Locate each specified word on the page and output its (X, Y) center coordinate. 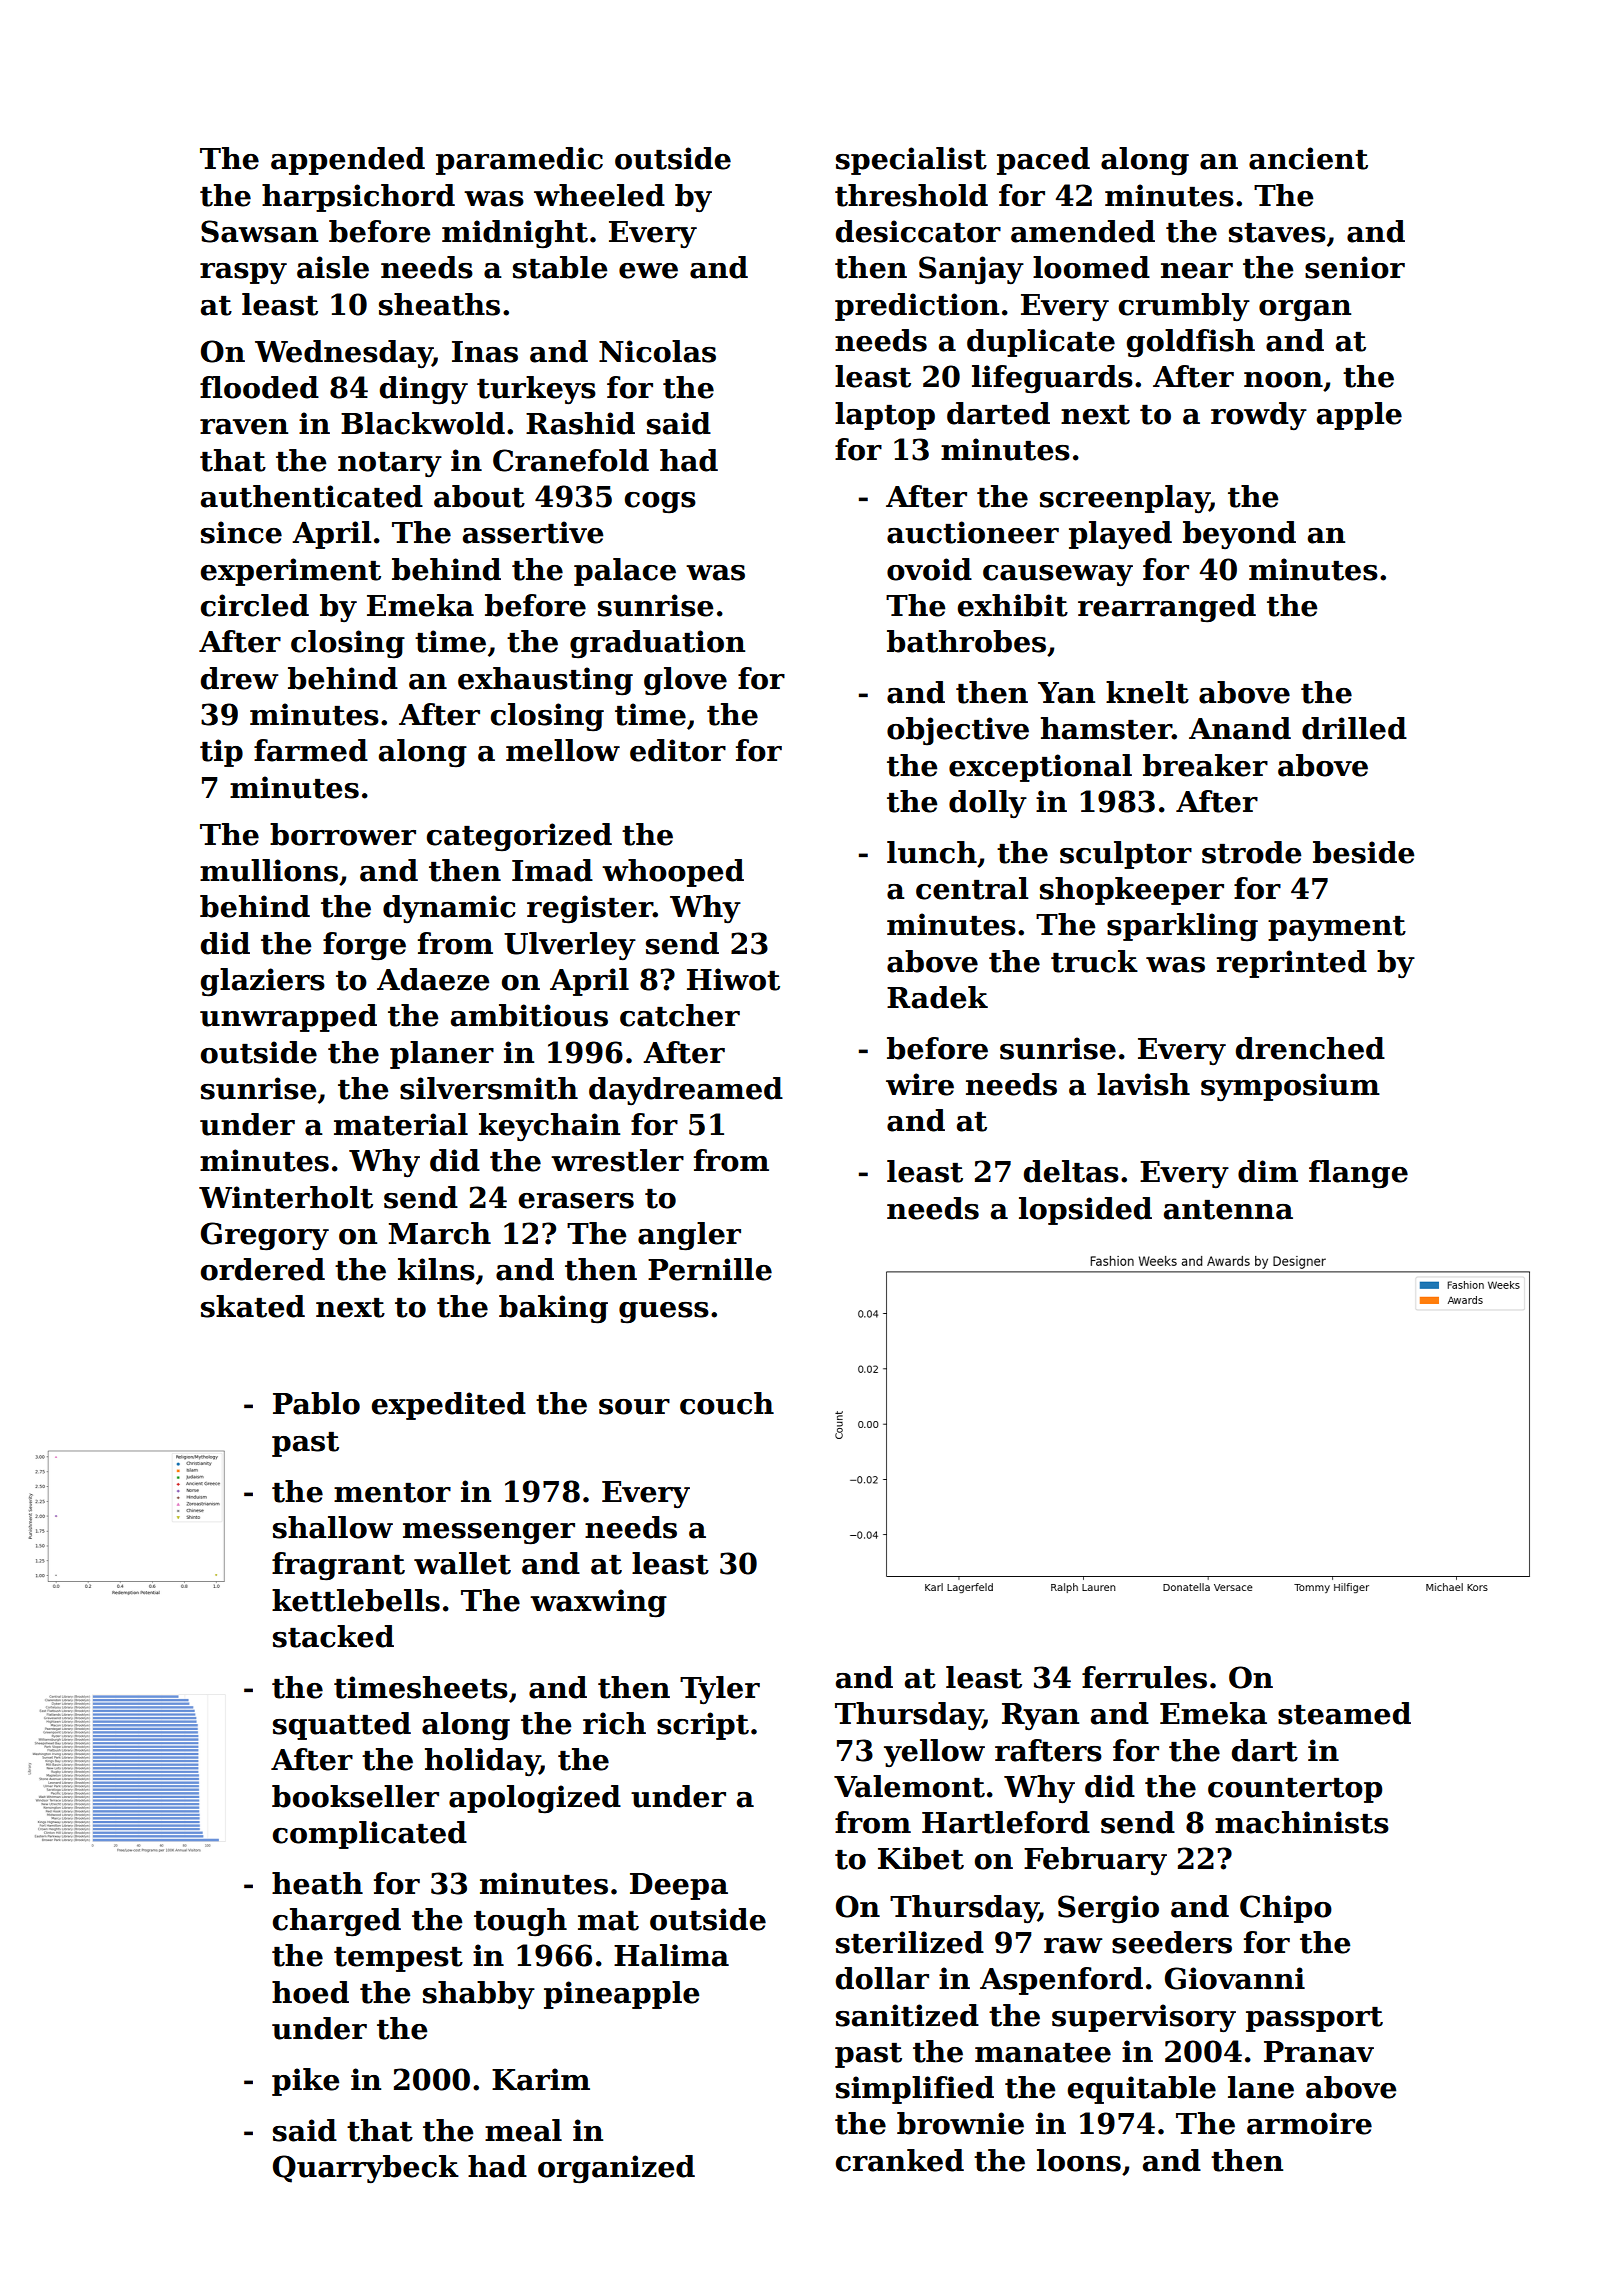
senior (1355, 267)
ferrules (1144, 1677)
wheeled (599, 195)
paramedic (519, 161)
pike (305, 2082)
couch (727, 1403)
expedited (449, 1406)
